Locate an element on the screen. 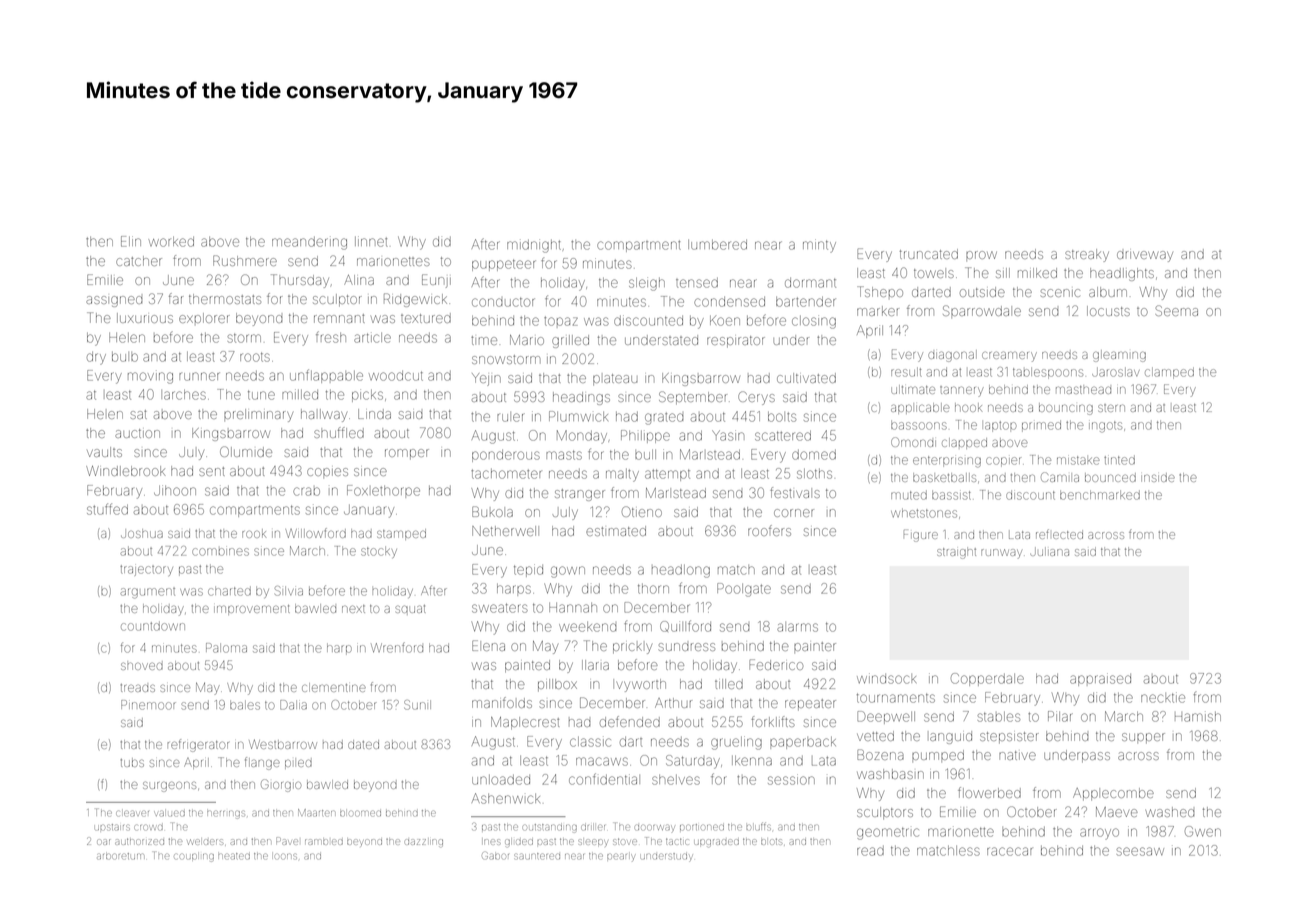 The image size is (1308, 924). locusts is located at coordinates (1108, 311).
